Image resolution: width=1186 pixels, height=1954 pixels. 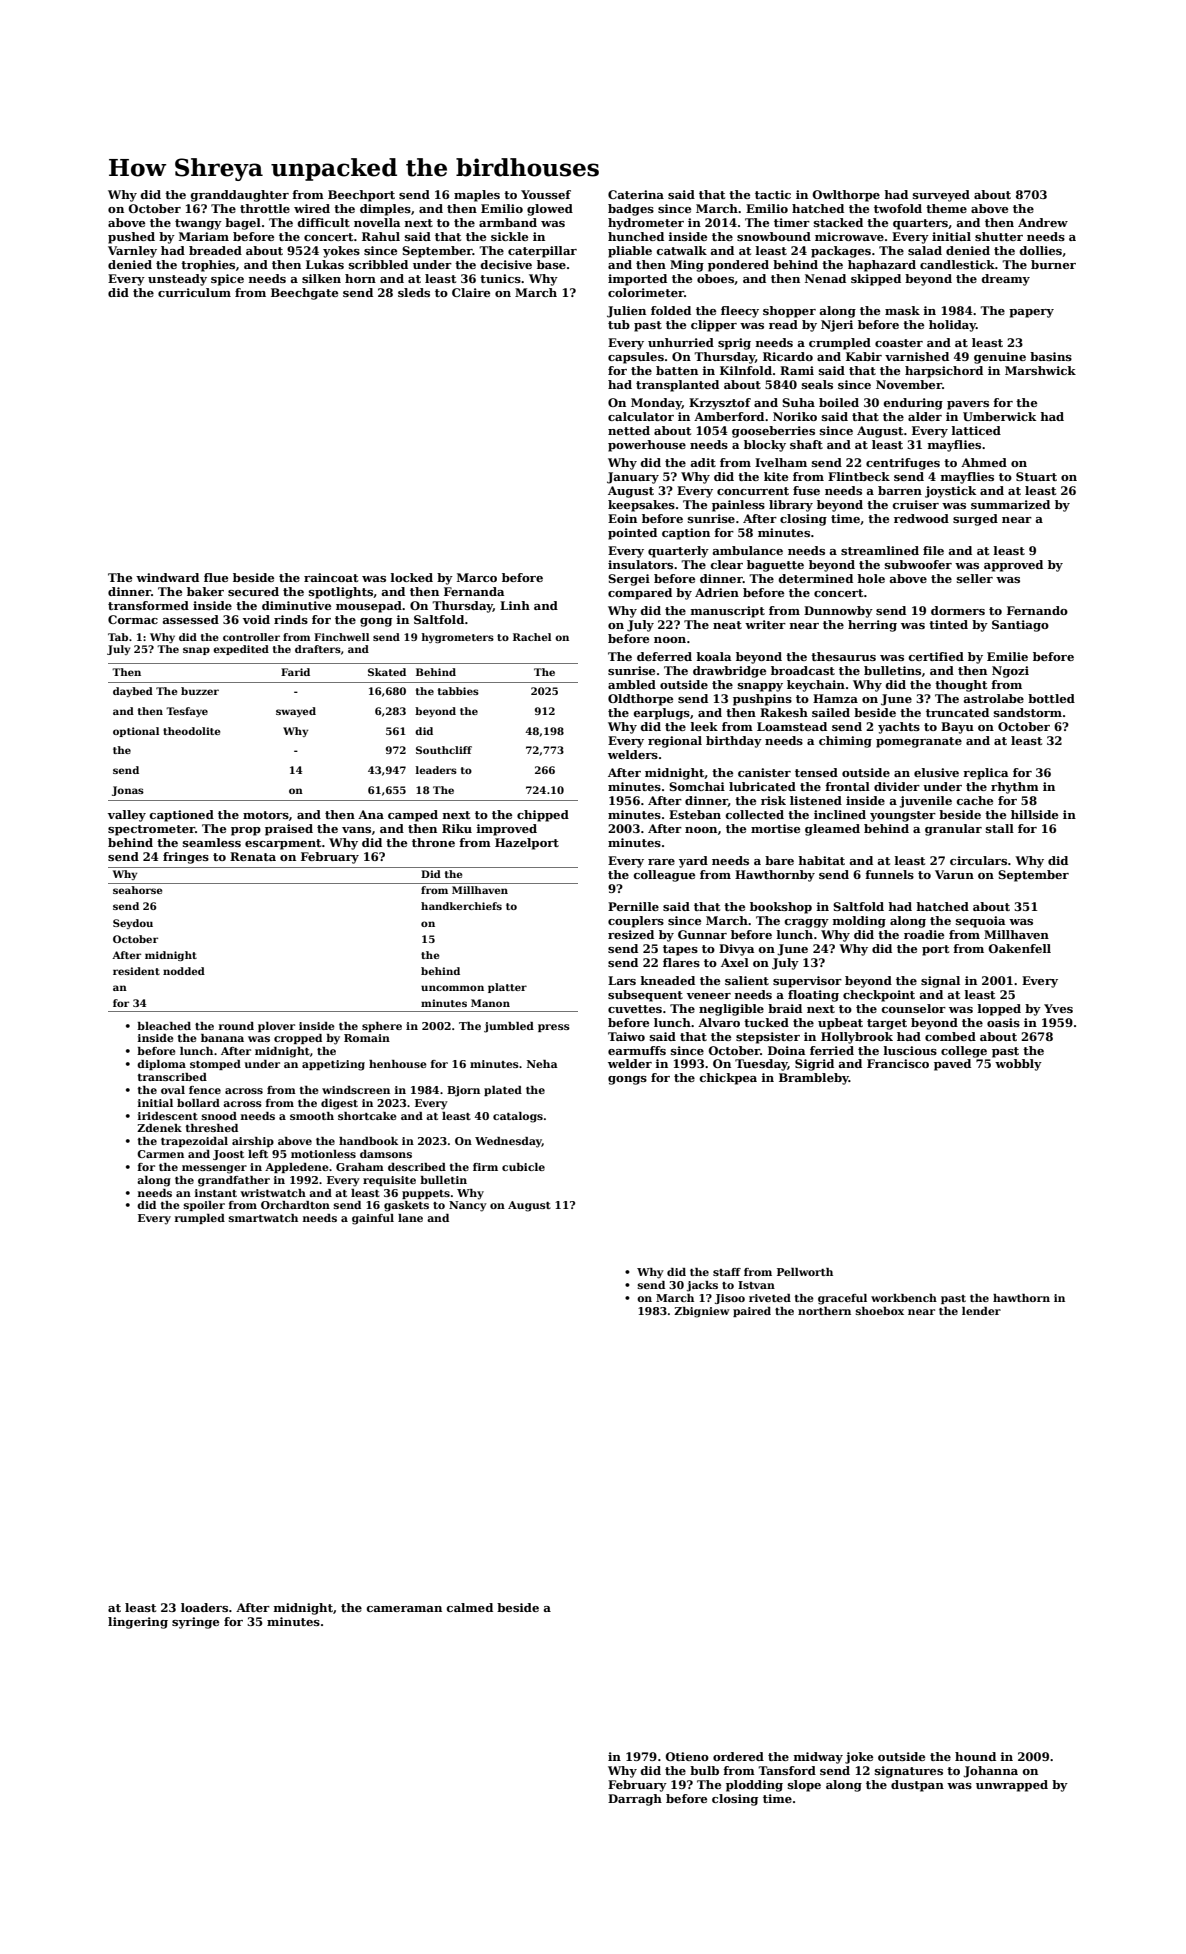 What do you see at coordinates (903, 464) in the screenshot?
I see `centrifuges` at bounding box center [903, 464].
